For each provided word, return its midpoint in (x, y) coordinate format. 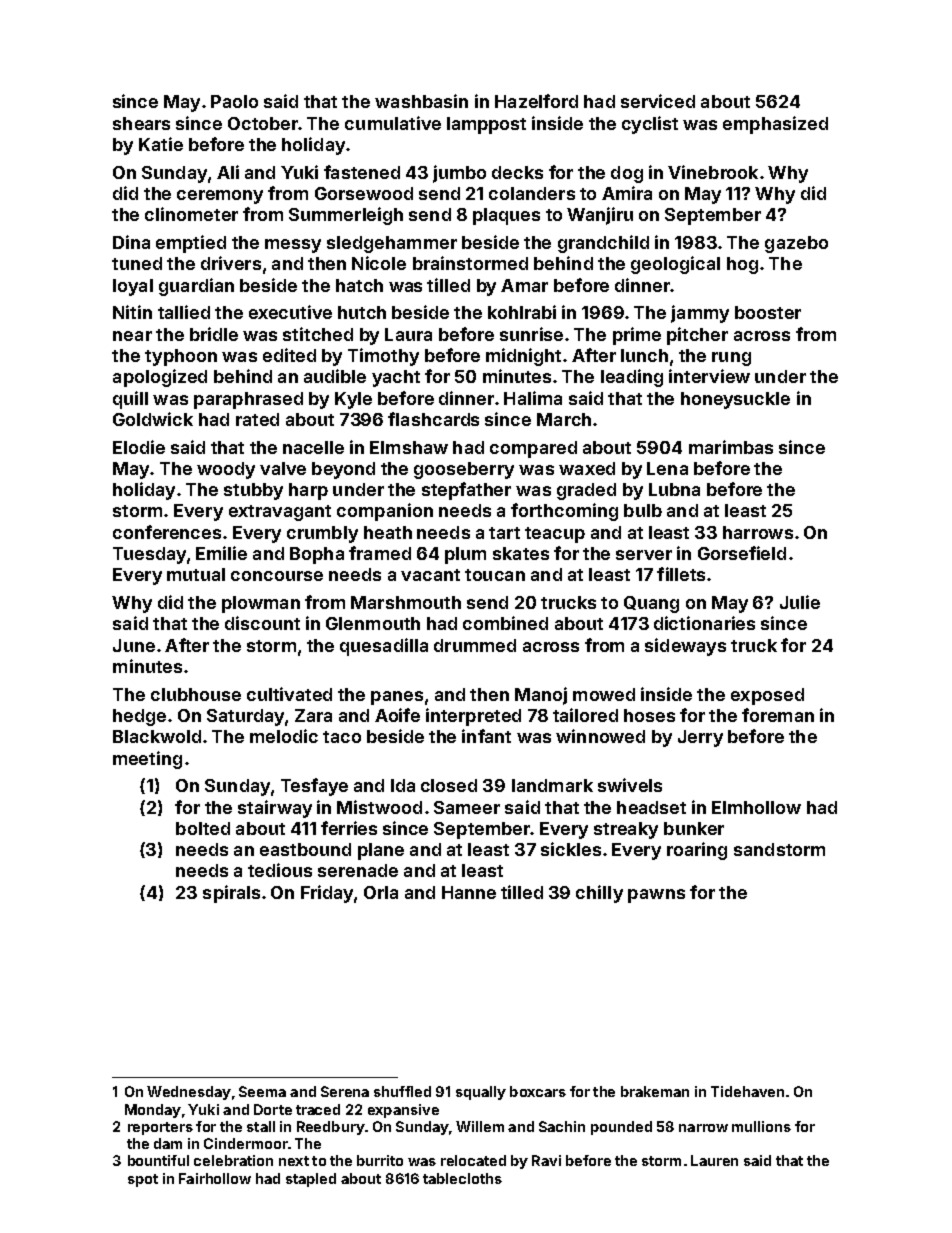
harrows (758, 532)
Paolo (234, 101)
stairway (275, 809)
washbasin (421, 101)
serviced (658, 101)
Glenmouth (373, 623)
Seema (262, 1091)
